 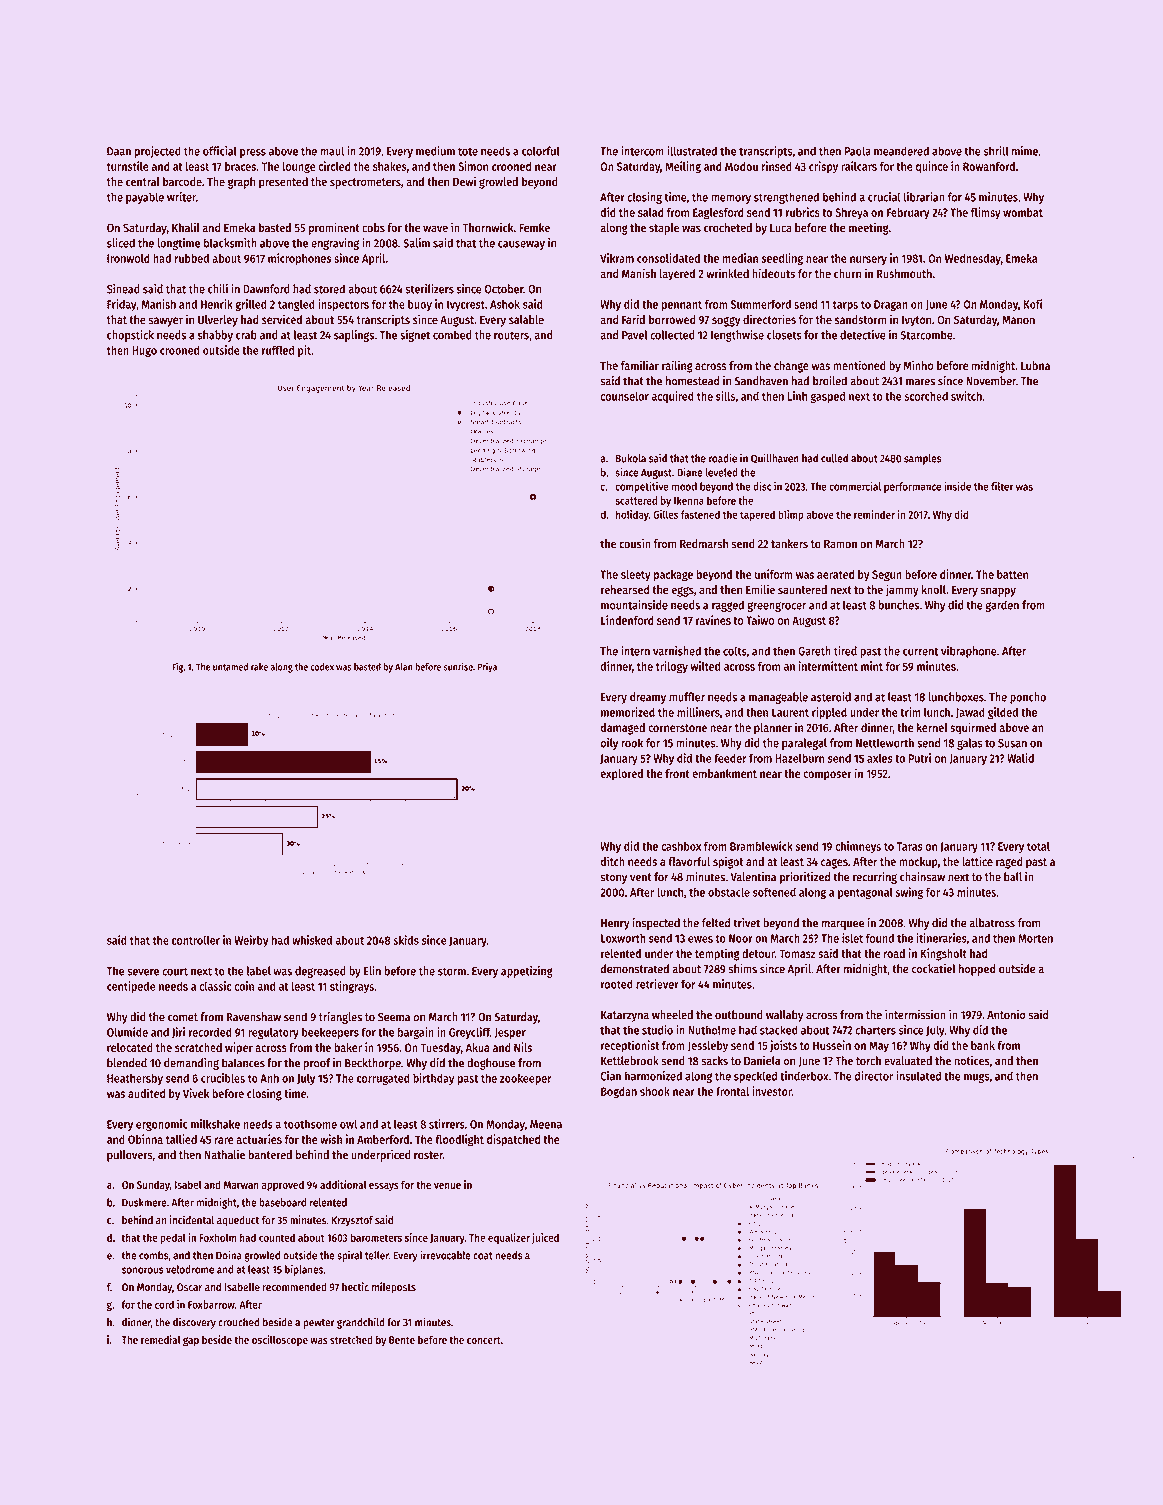 I want to click on tarps, so click(x=845, y=306).
